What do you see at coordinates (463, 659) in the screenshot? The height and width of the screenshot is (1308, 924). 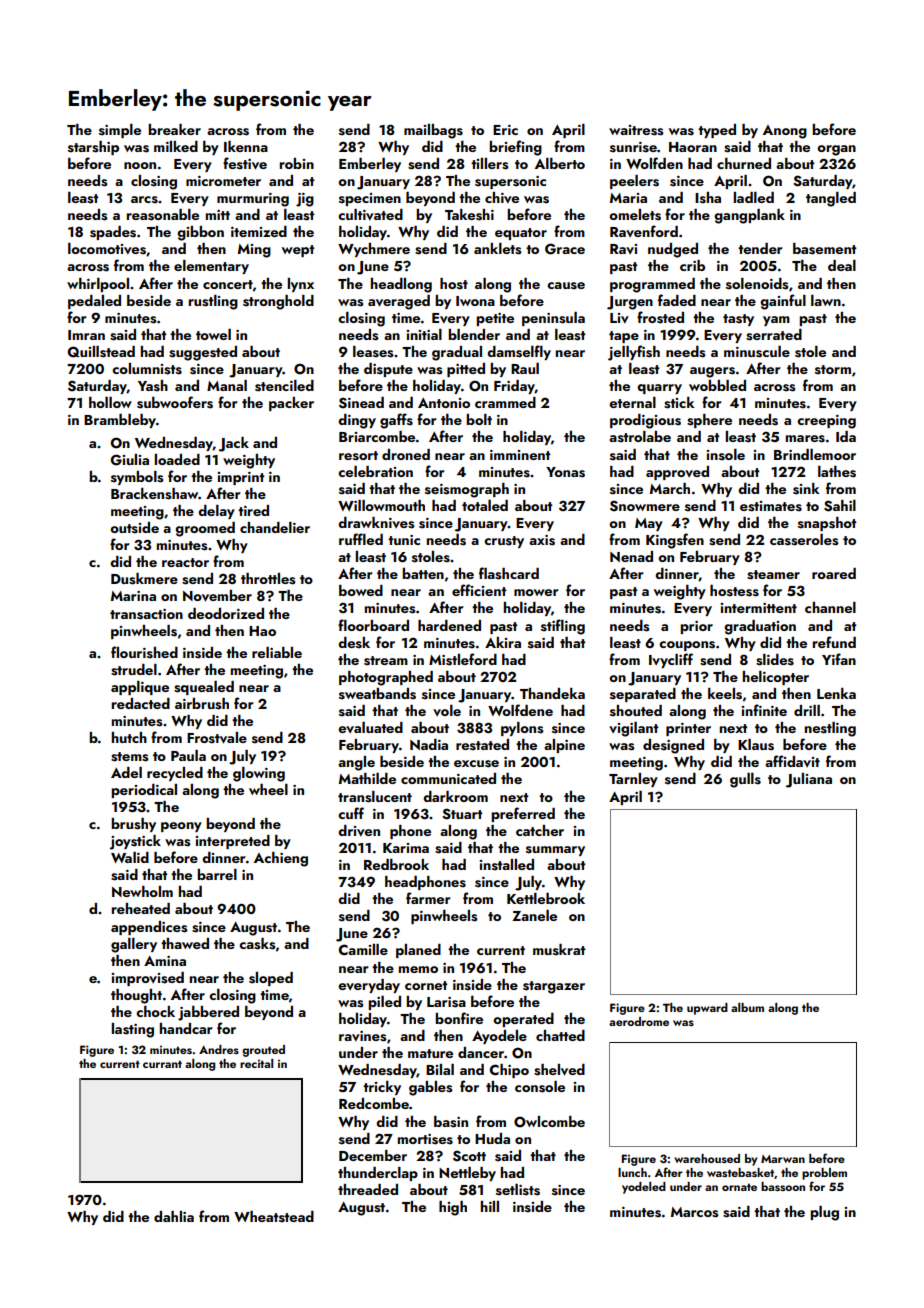 I see `Mistleford` at bounding box center [463, 659].
